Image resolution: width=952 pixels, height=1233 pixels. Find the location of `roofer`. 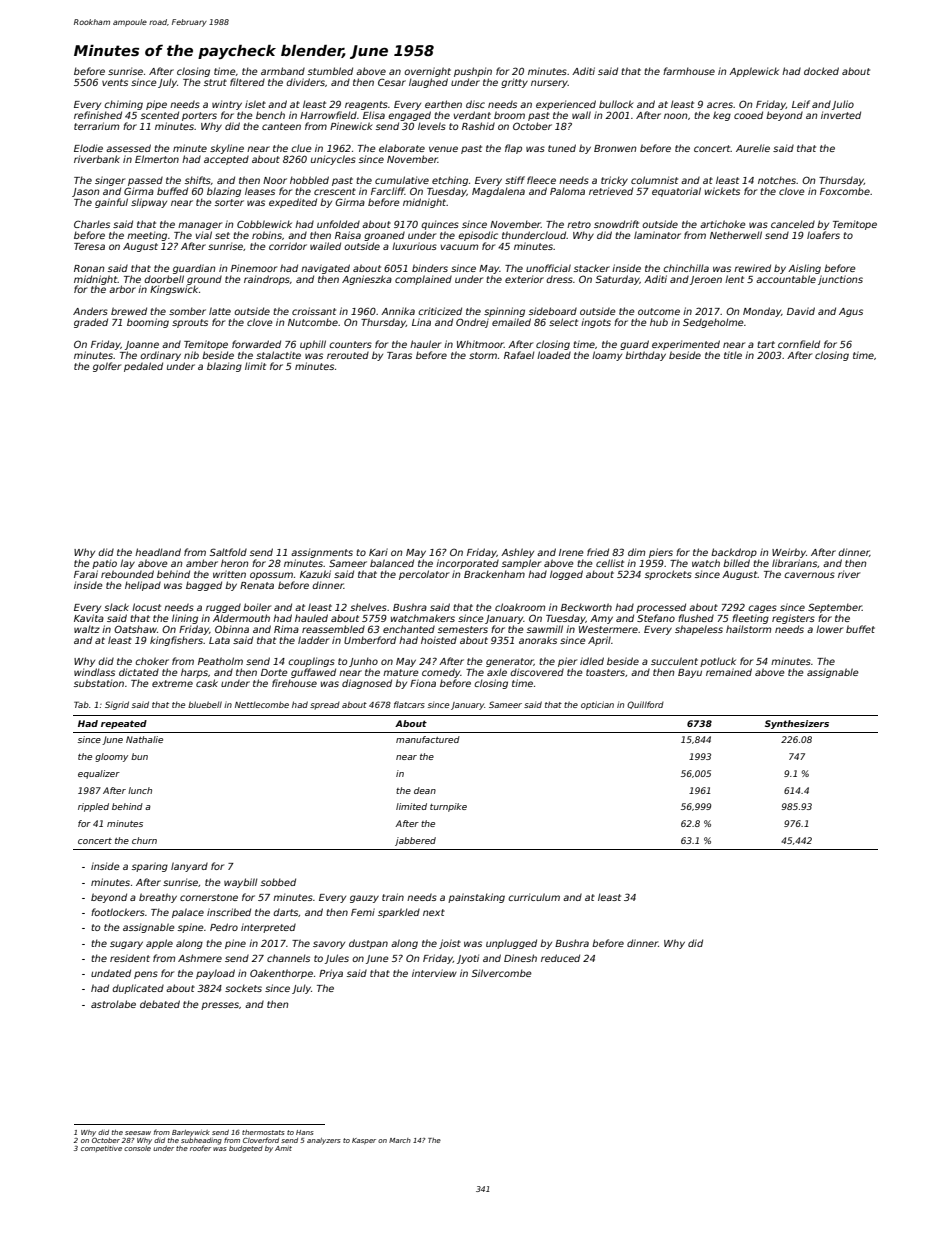

roofer is located at coordinates (200, 1148).
